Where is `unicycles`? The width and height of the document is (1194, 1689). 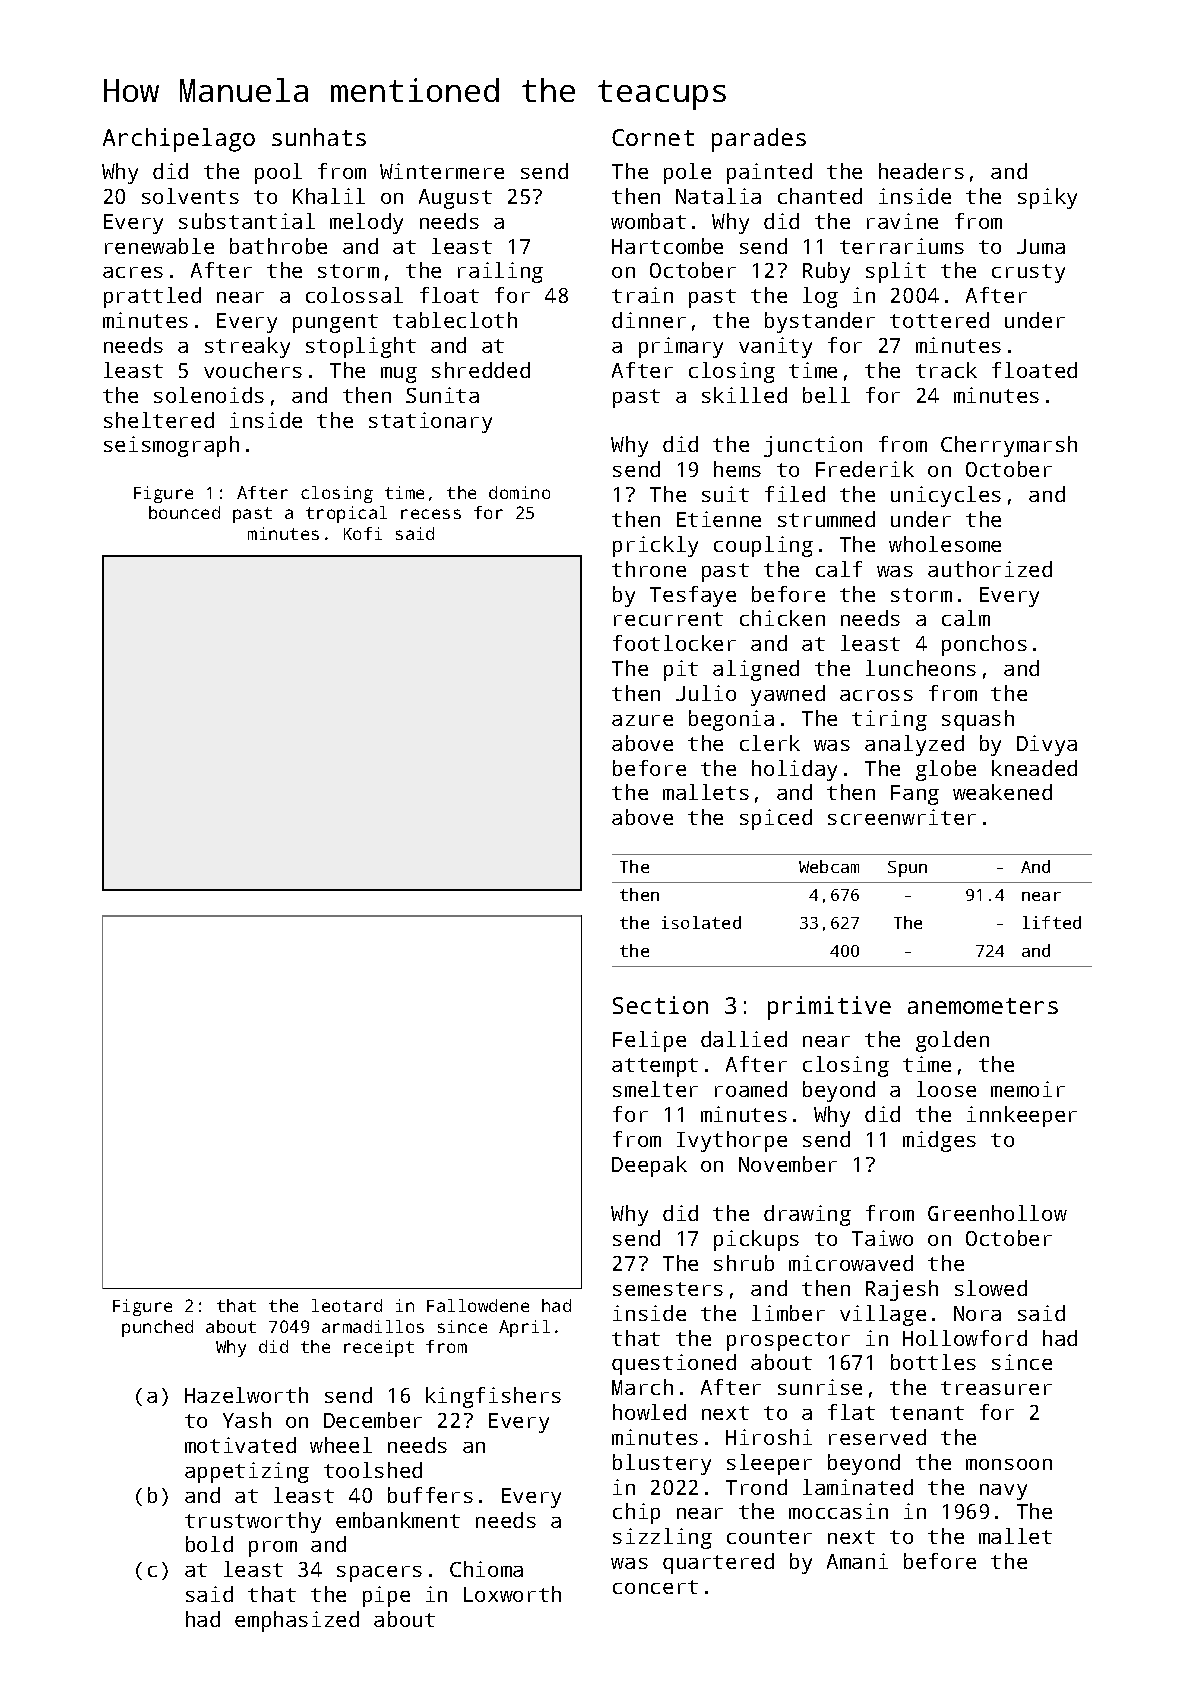 unicycles is located at coordinates (946, 496).
